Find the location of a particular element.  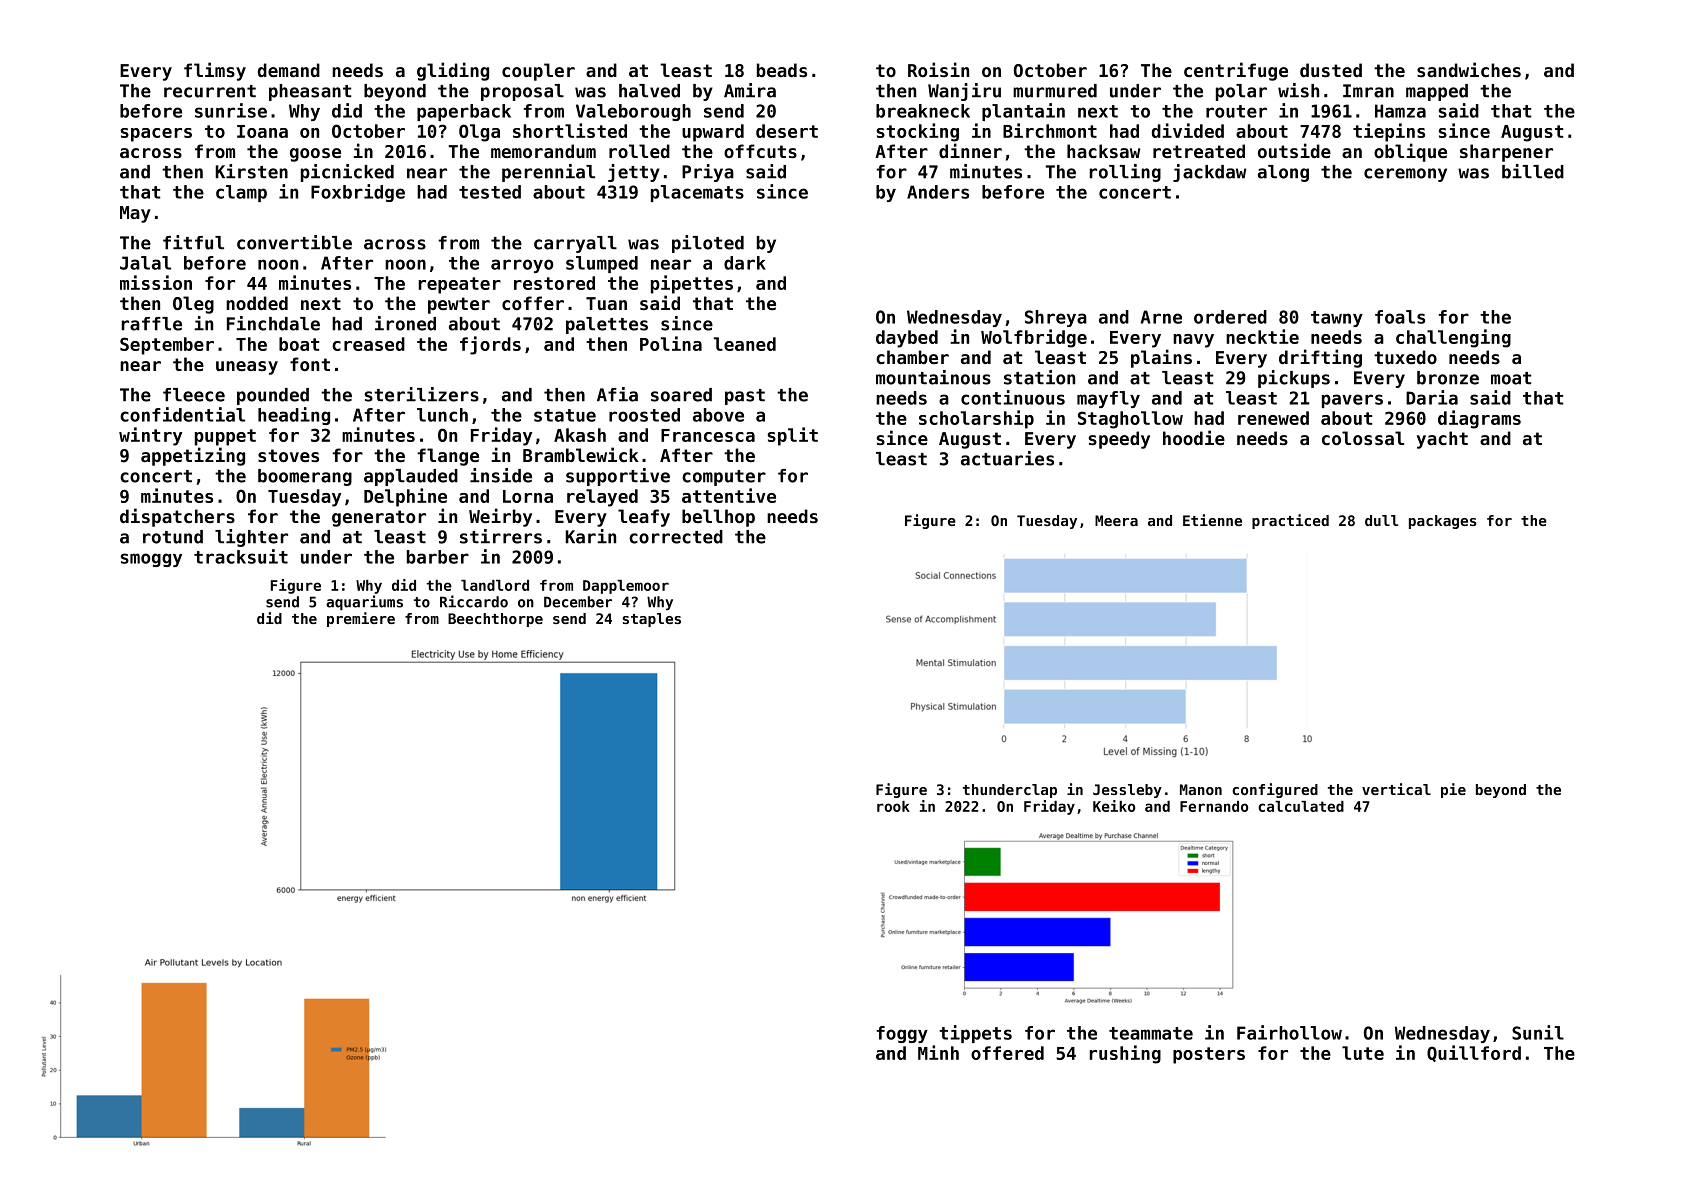

Fairhollow is located at coordinates (1289, 1032).
